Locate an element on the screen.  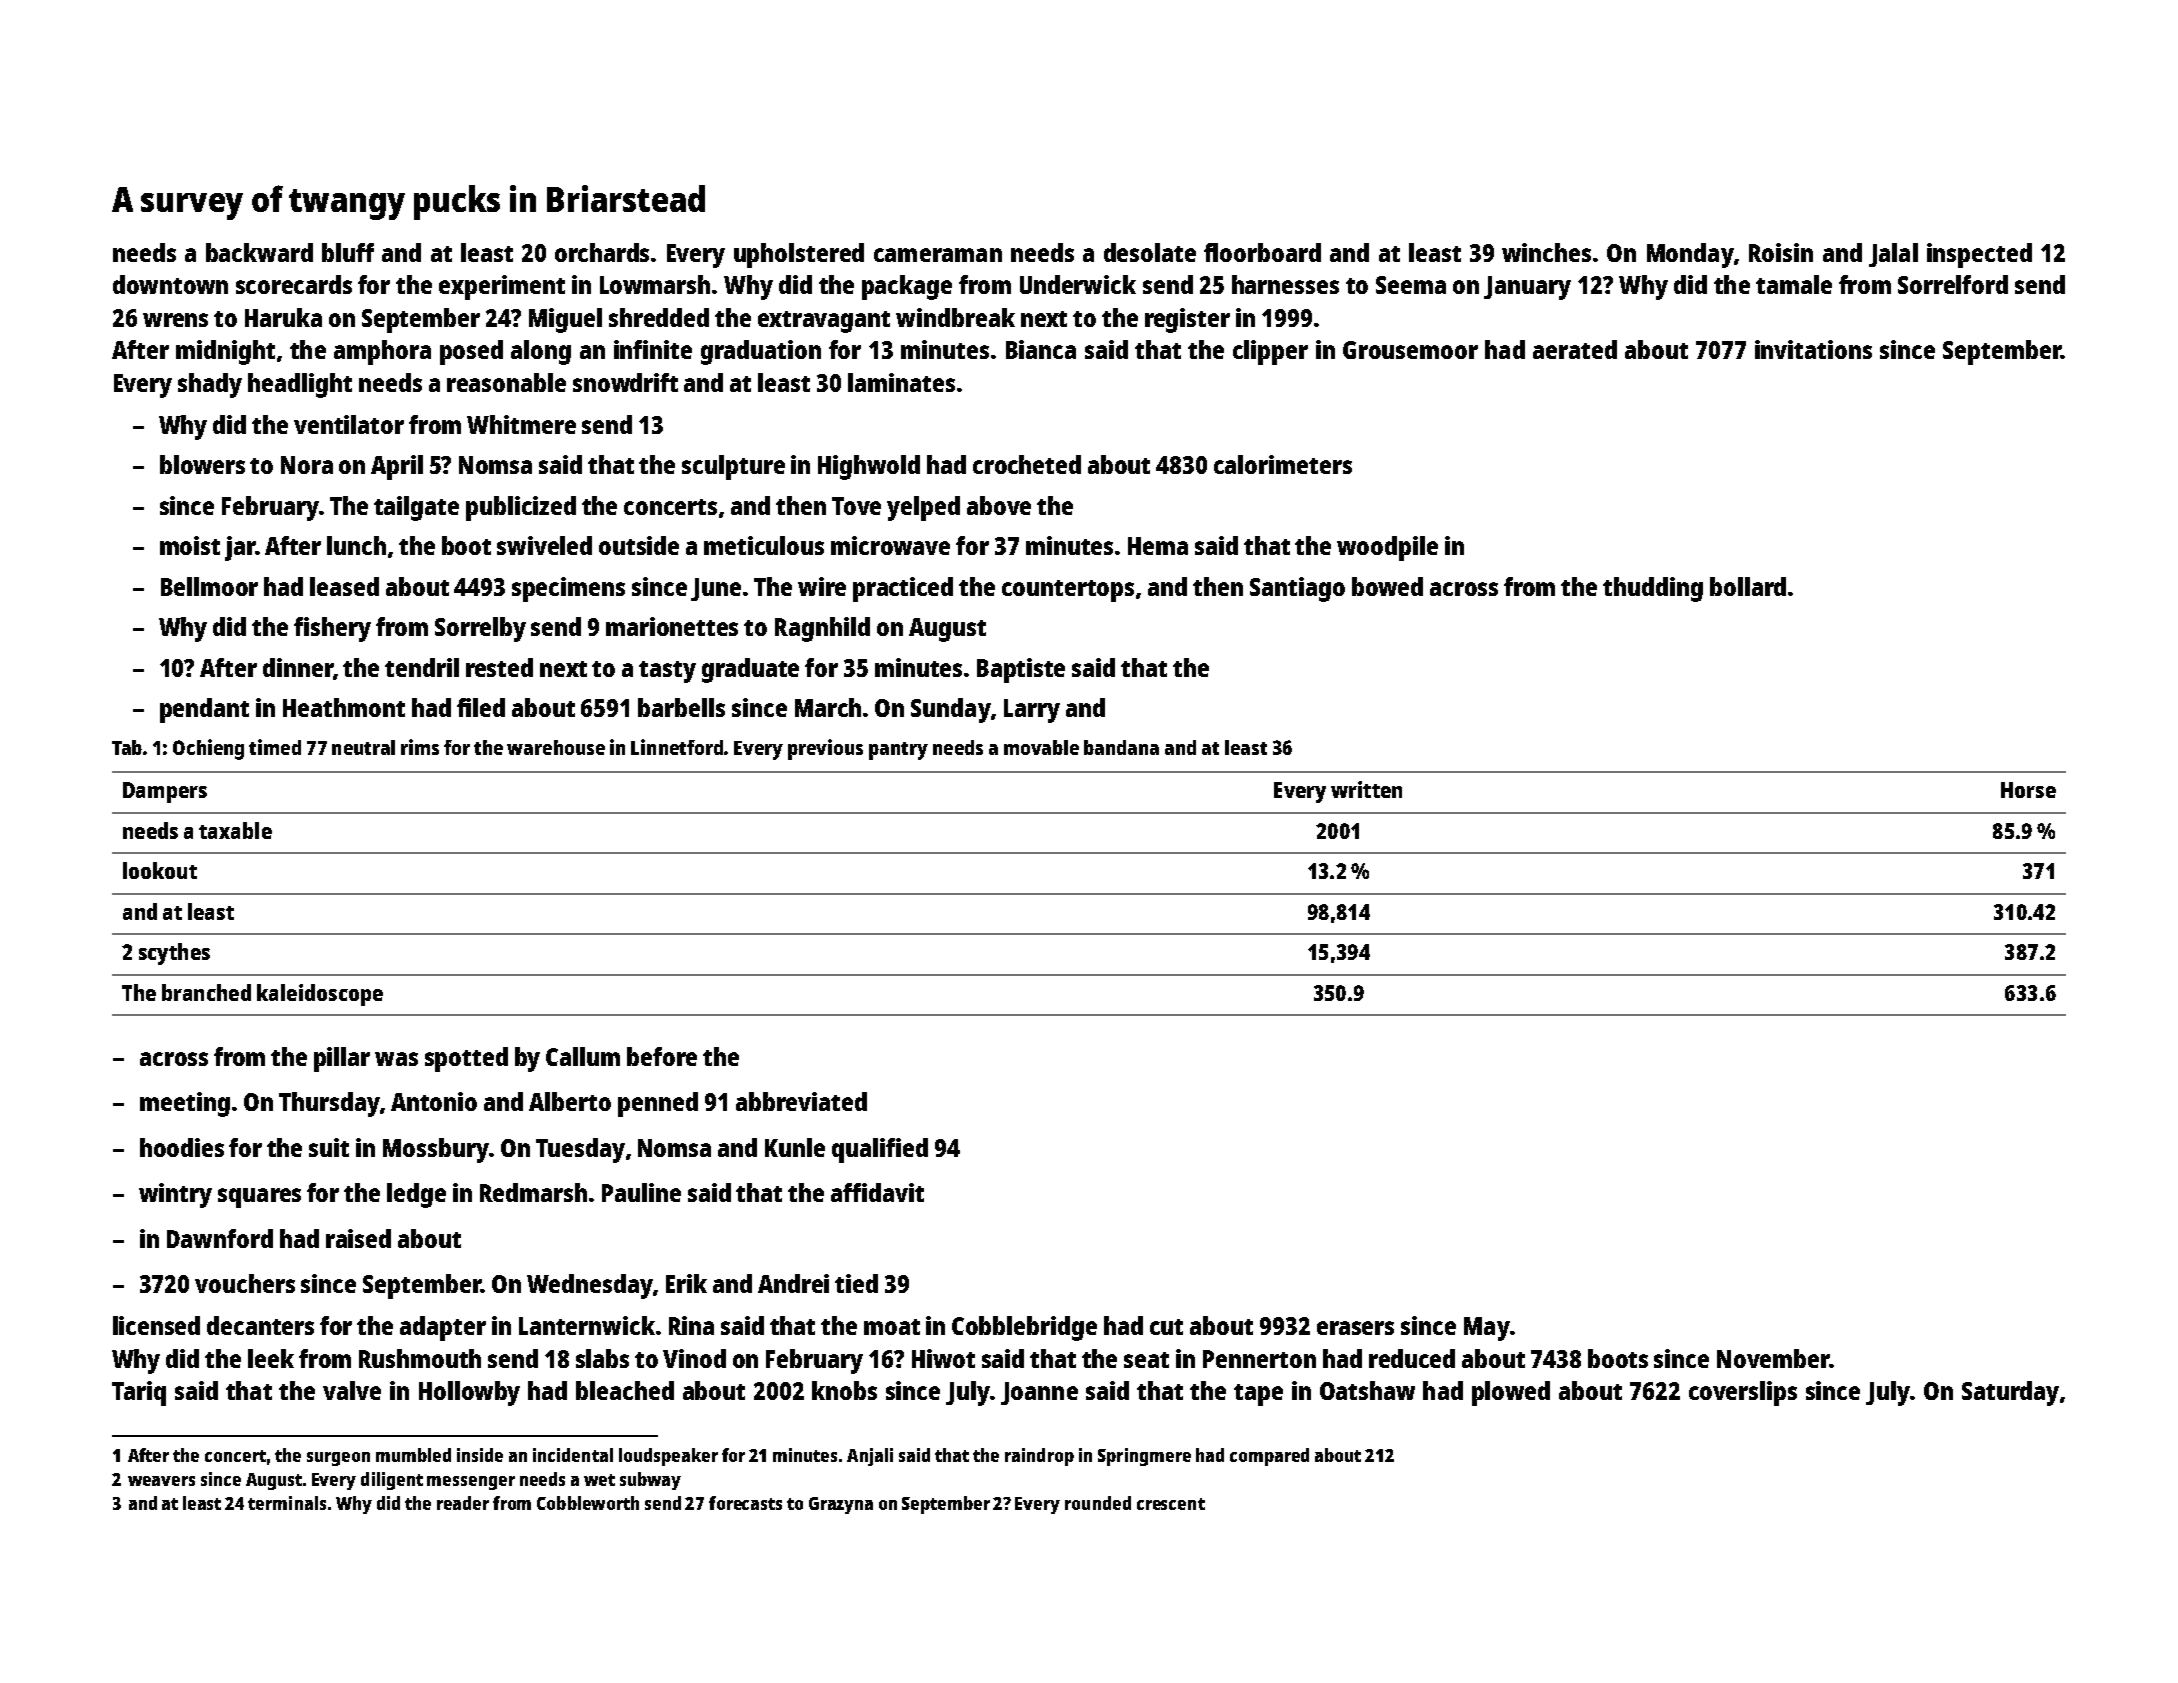
reader is located at coordinates (463, 1503).
